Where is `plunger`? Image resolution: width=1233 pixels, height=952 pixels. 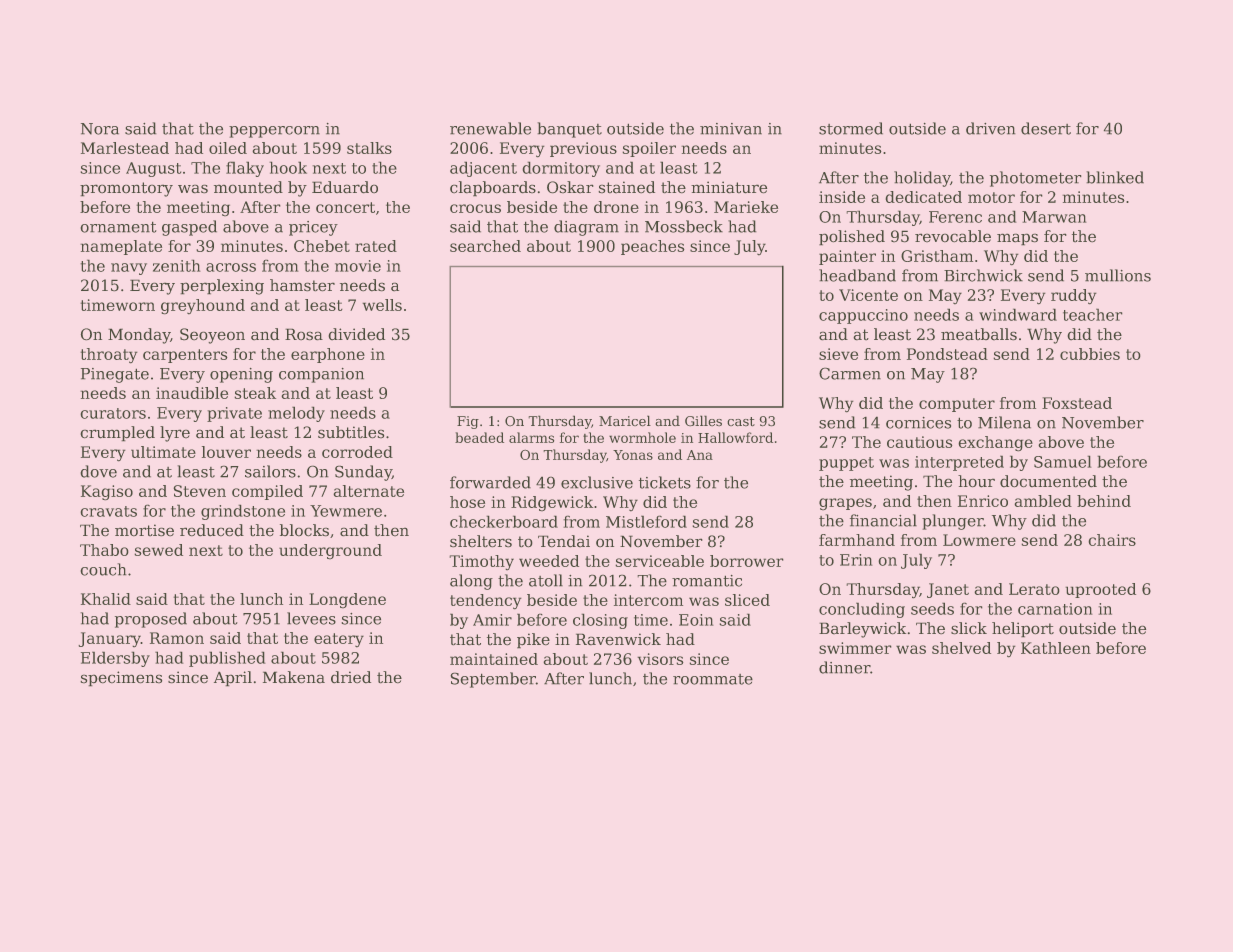
plunger is located at coordinates (953, 522).
